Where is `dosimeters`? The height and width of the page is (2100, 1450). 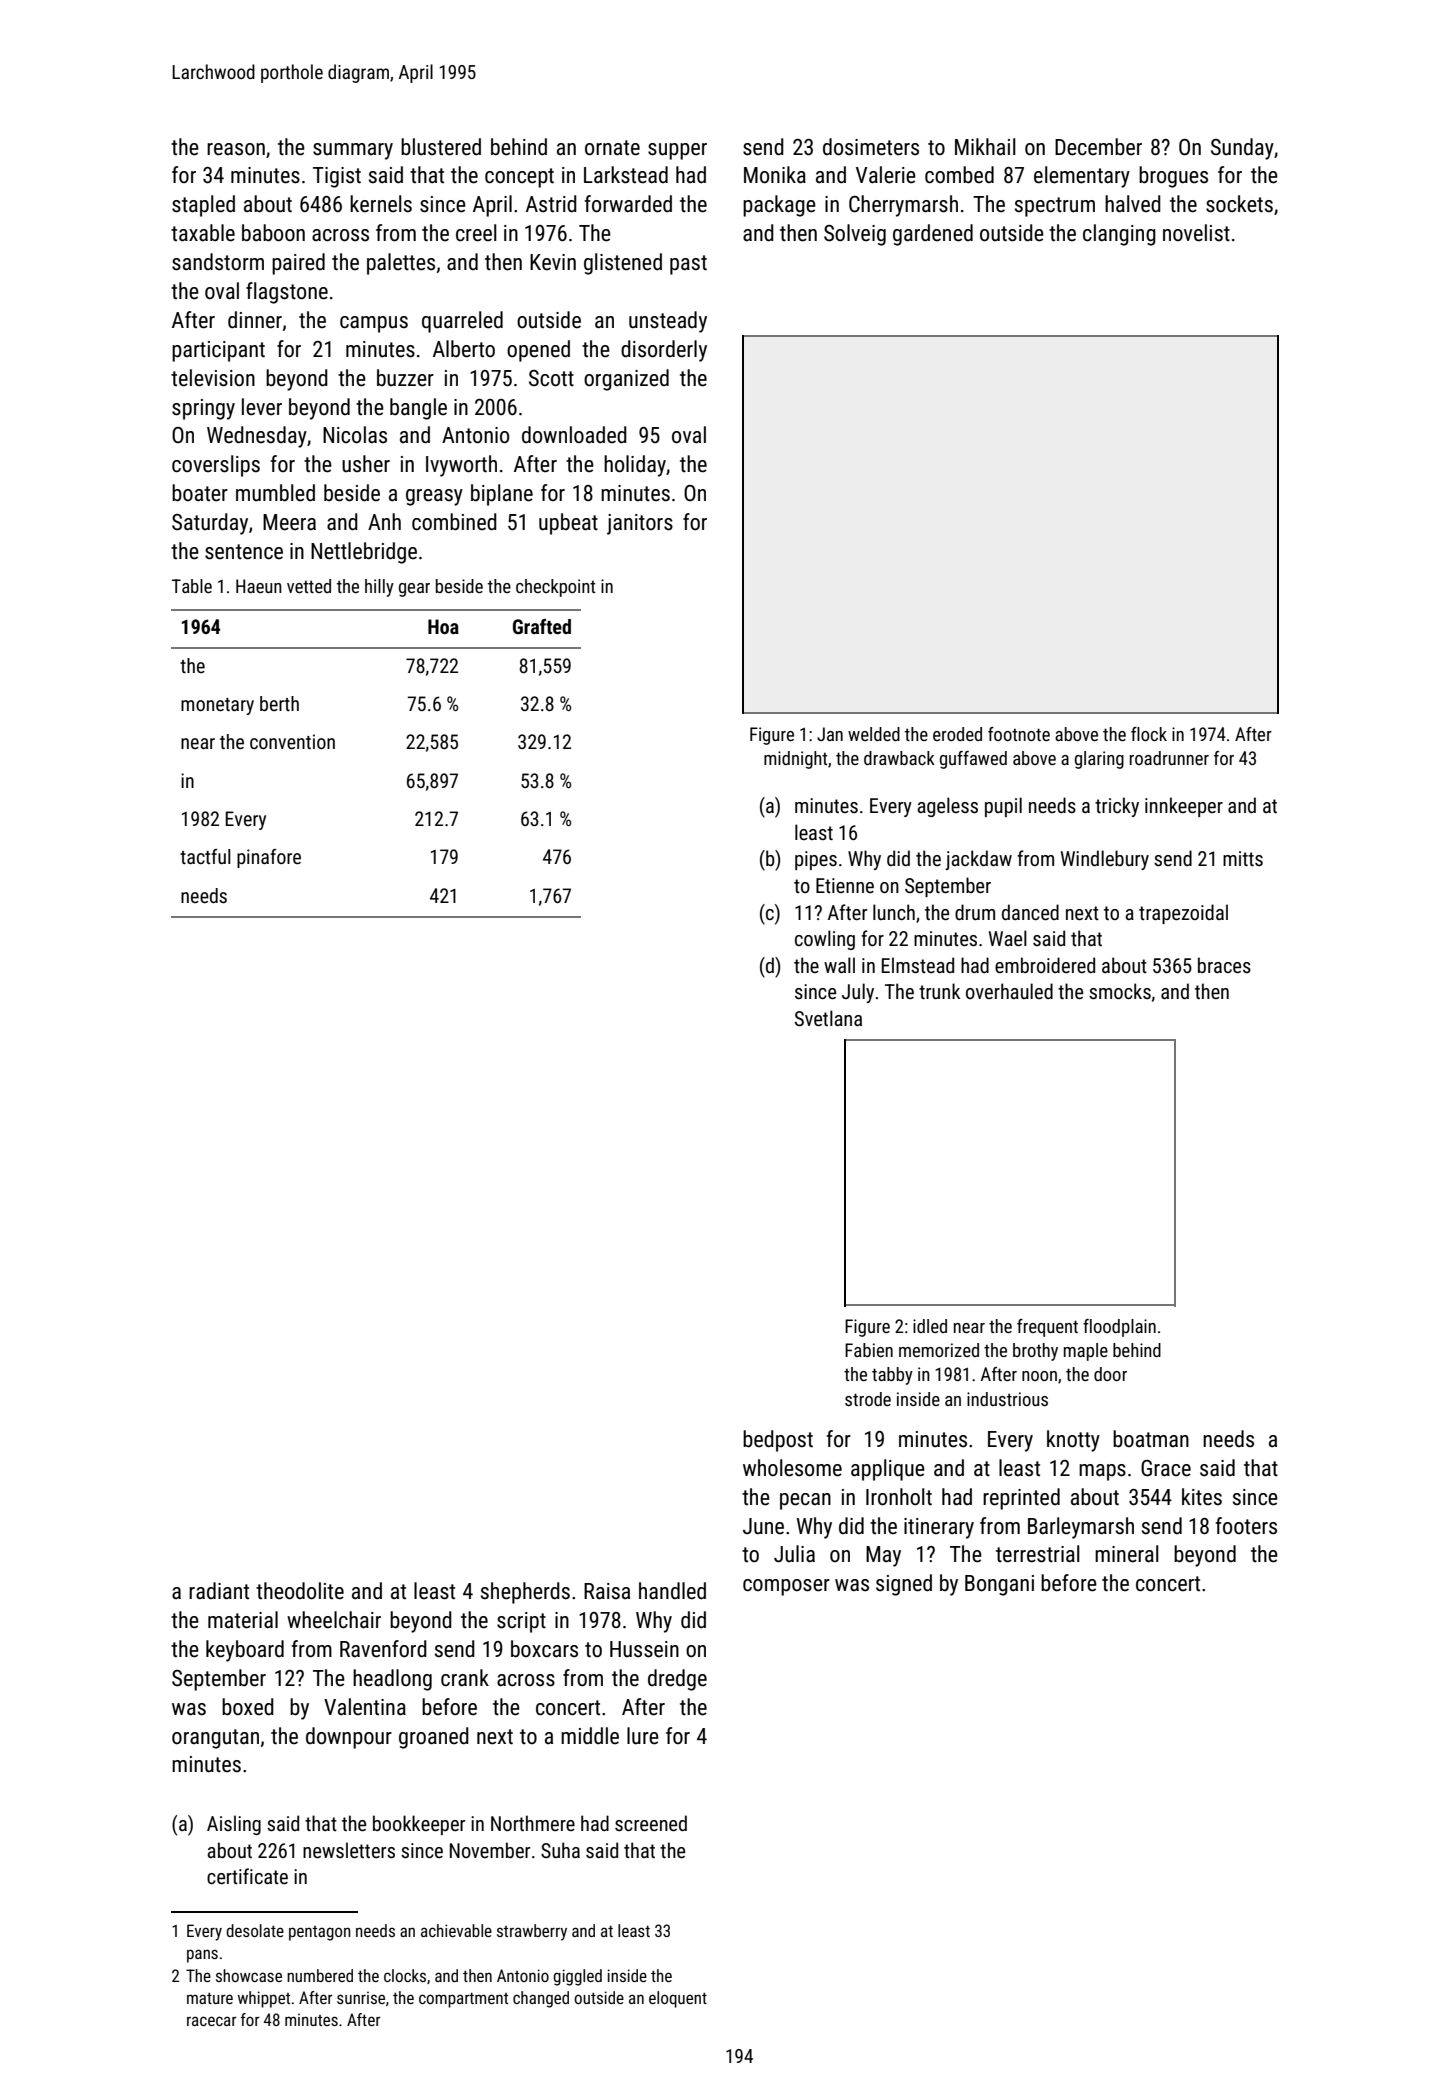 dosimeters is located at coordinates (871, 147).
